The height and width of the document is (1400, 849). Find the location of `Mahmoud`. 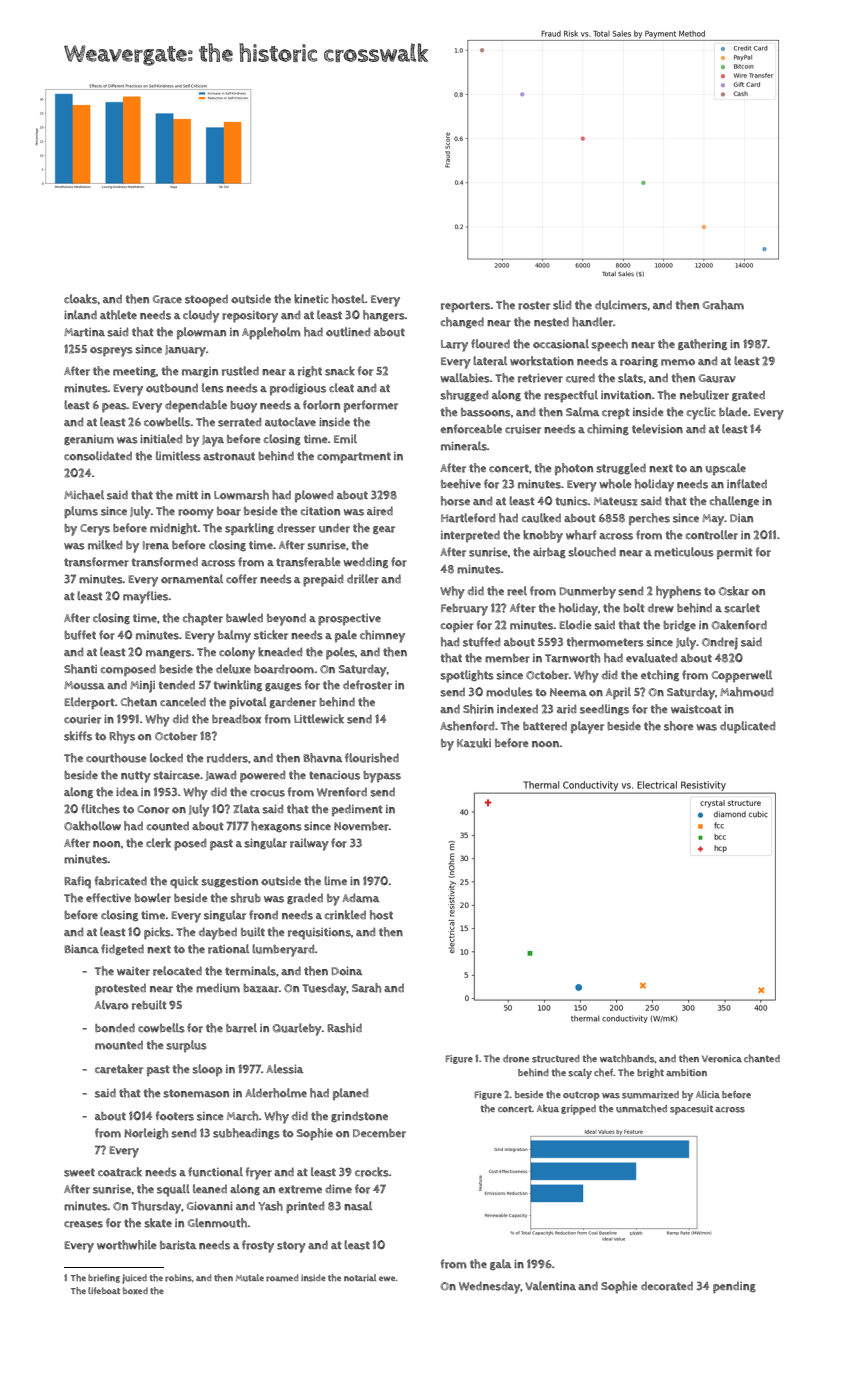

Mahmoud is located at coordinates (746, 692).
